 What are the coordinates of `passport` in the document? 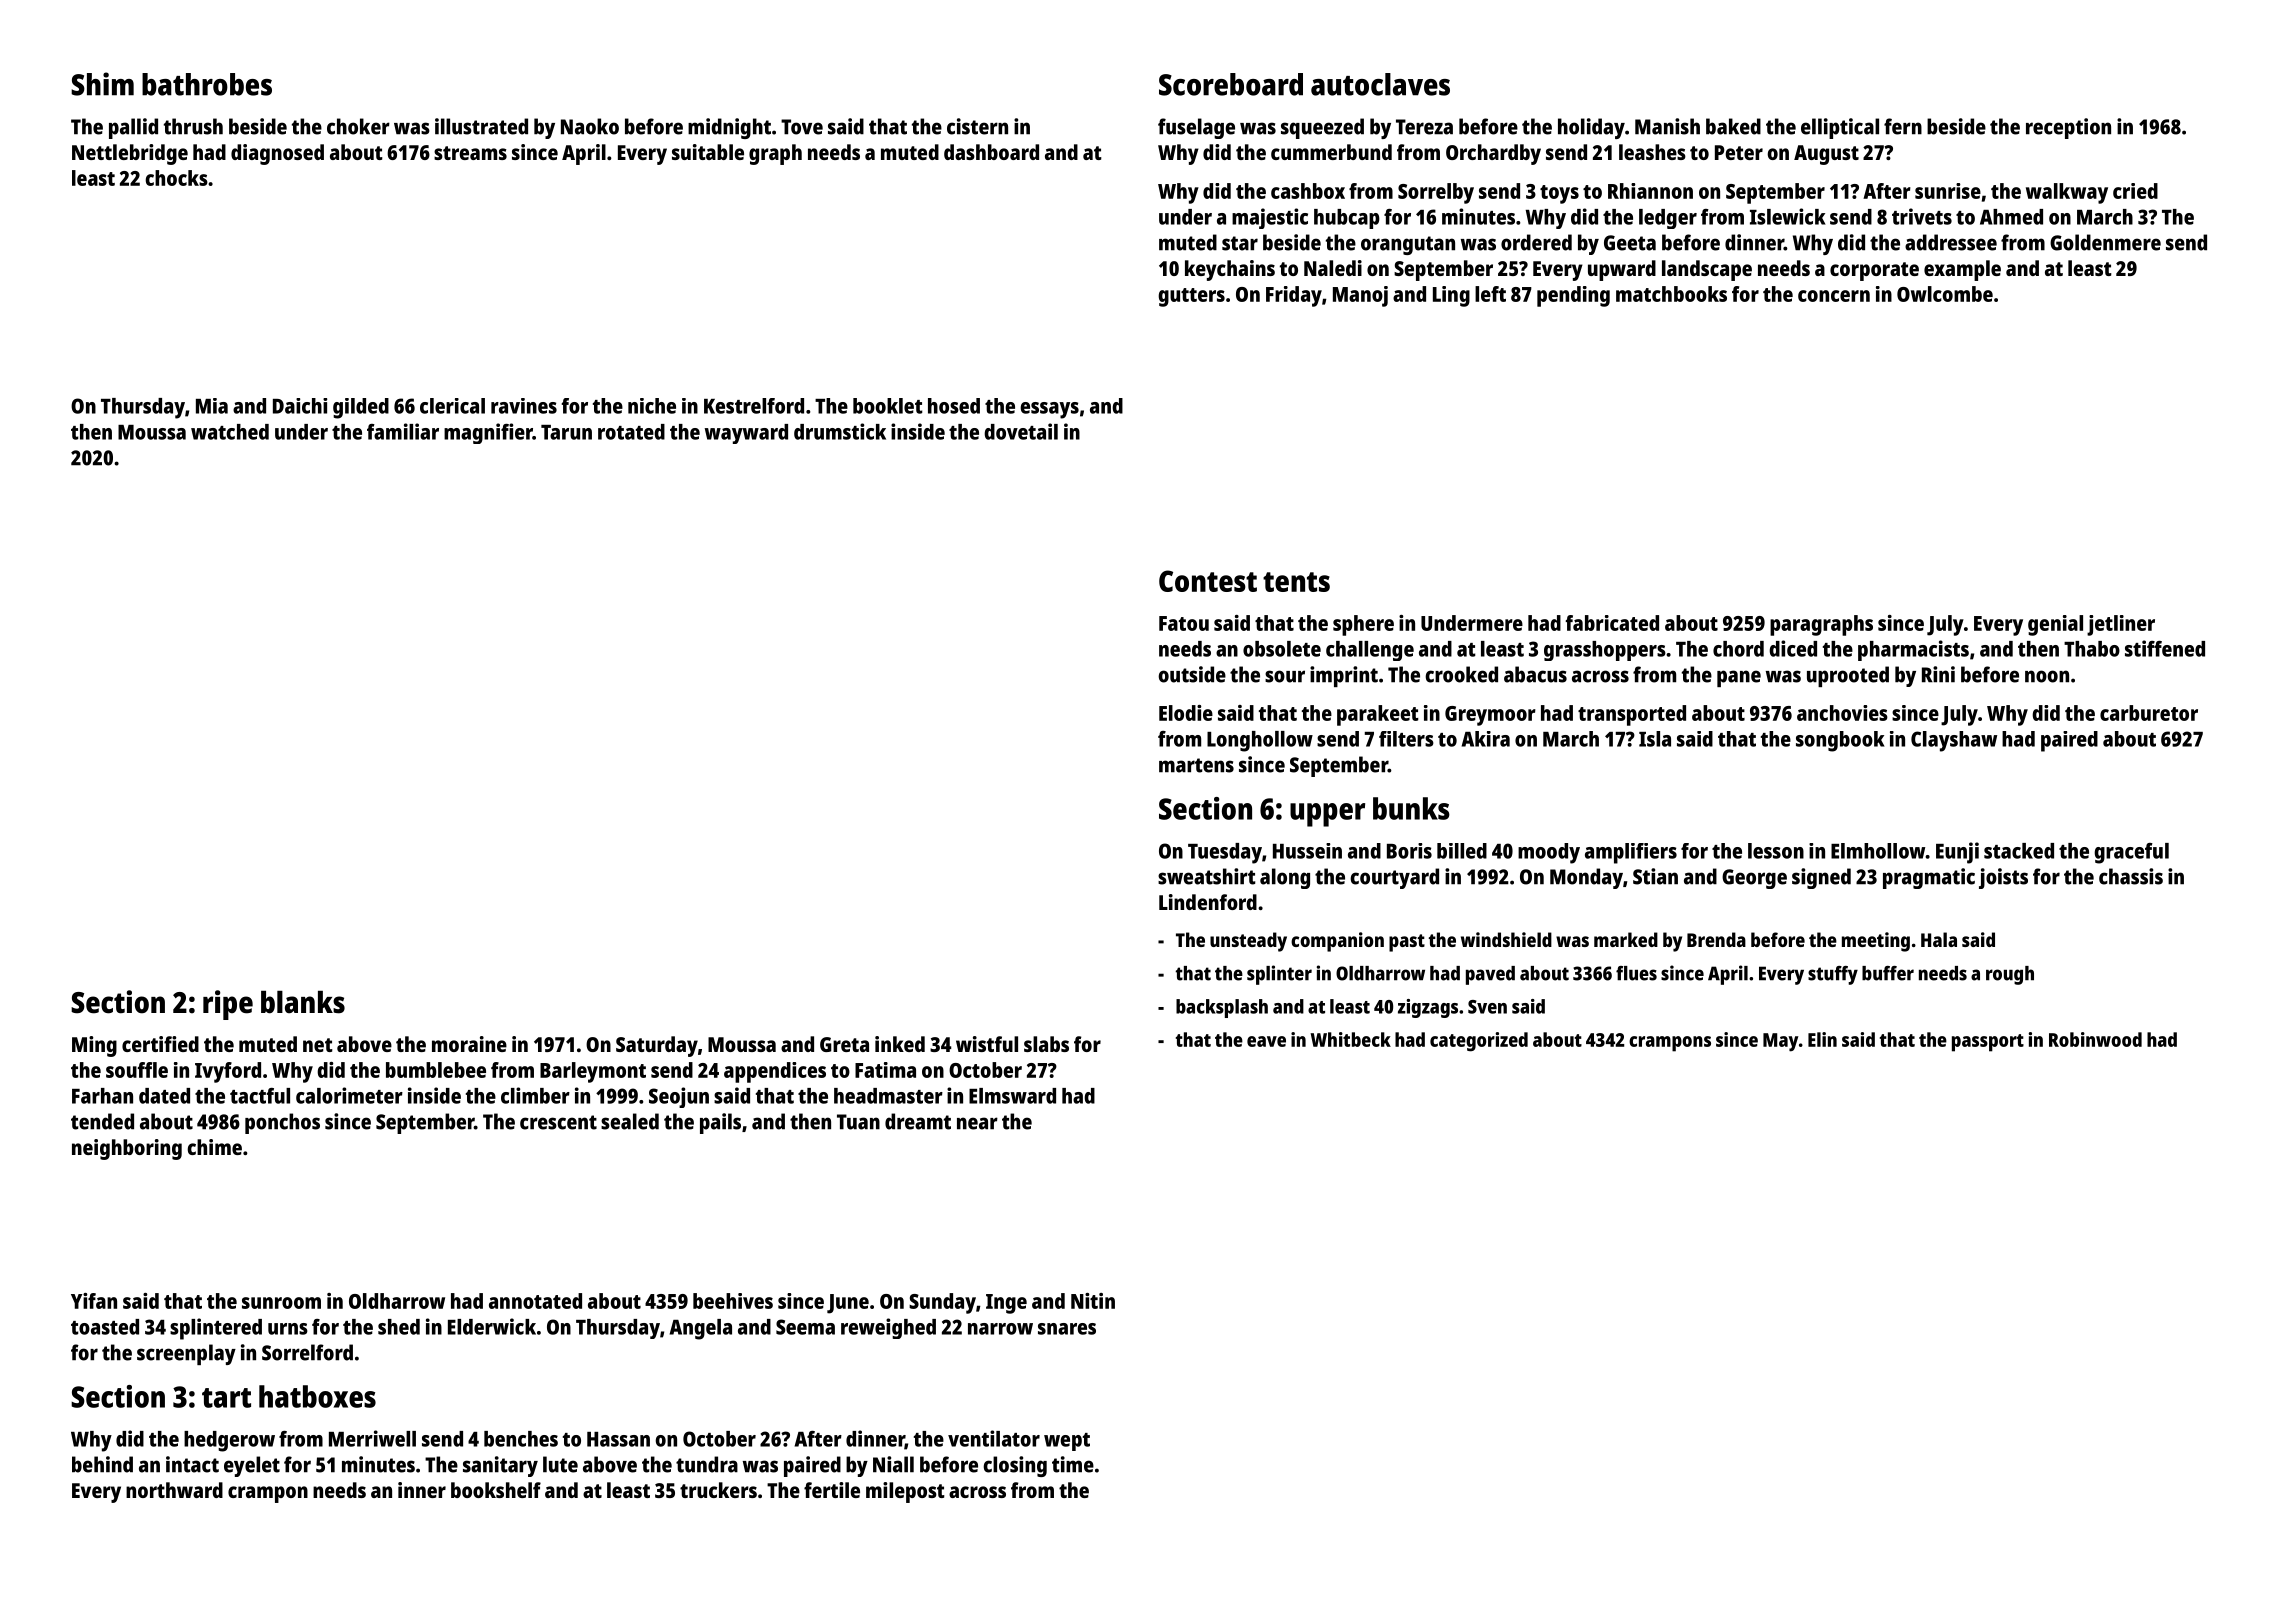 It's located at (1988, 1043).
